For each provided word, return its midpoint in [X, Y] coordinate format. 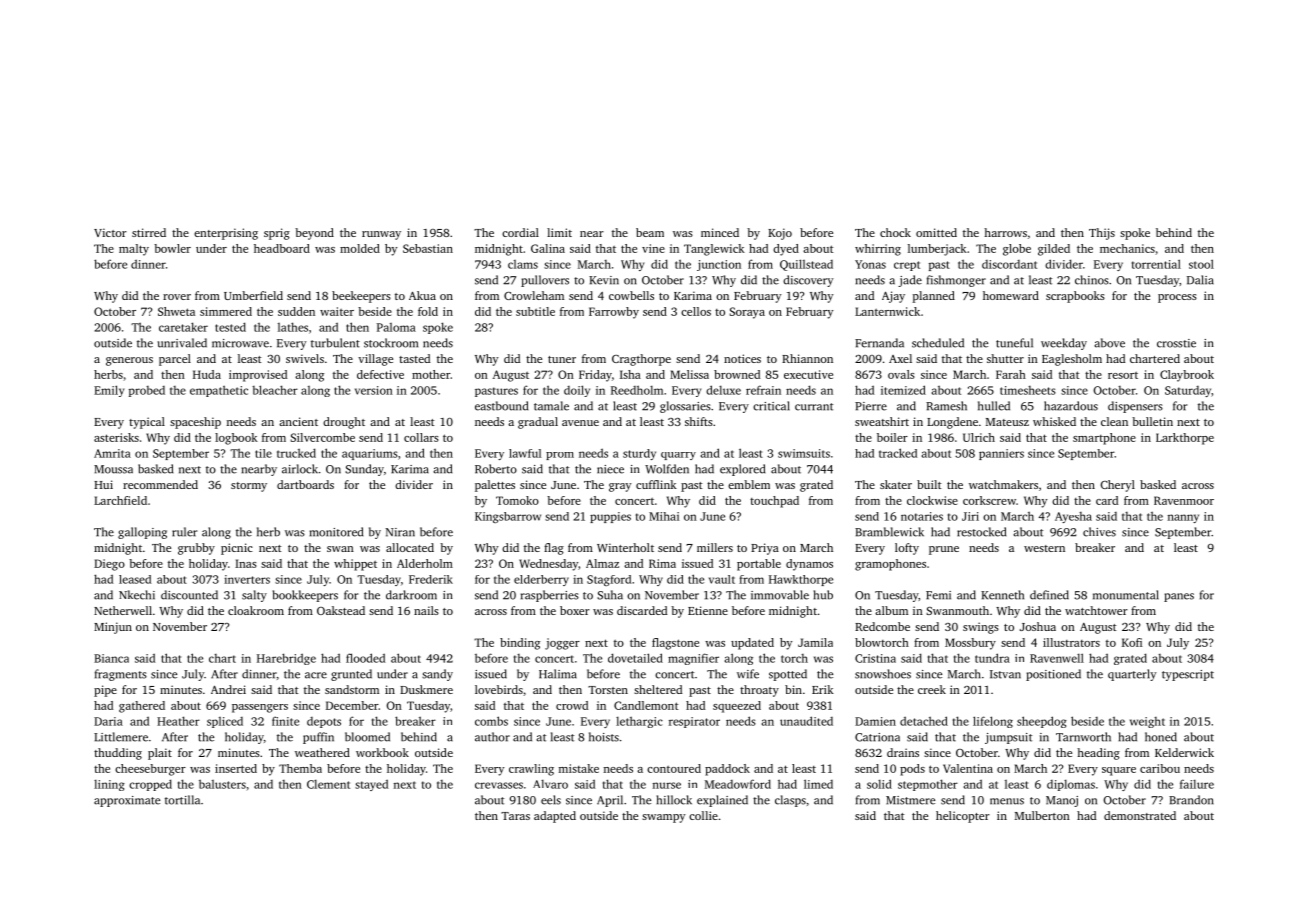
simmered [226, 311]
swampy [664, 818]
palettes [495, 486]
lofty [907, 549]
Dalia [1200, 280]
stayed [371, 785]
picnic [237, 549]
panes [1179, 597]
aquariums [370, 454]
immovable [780, 595]
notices [742, 358]
